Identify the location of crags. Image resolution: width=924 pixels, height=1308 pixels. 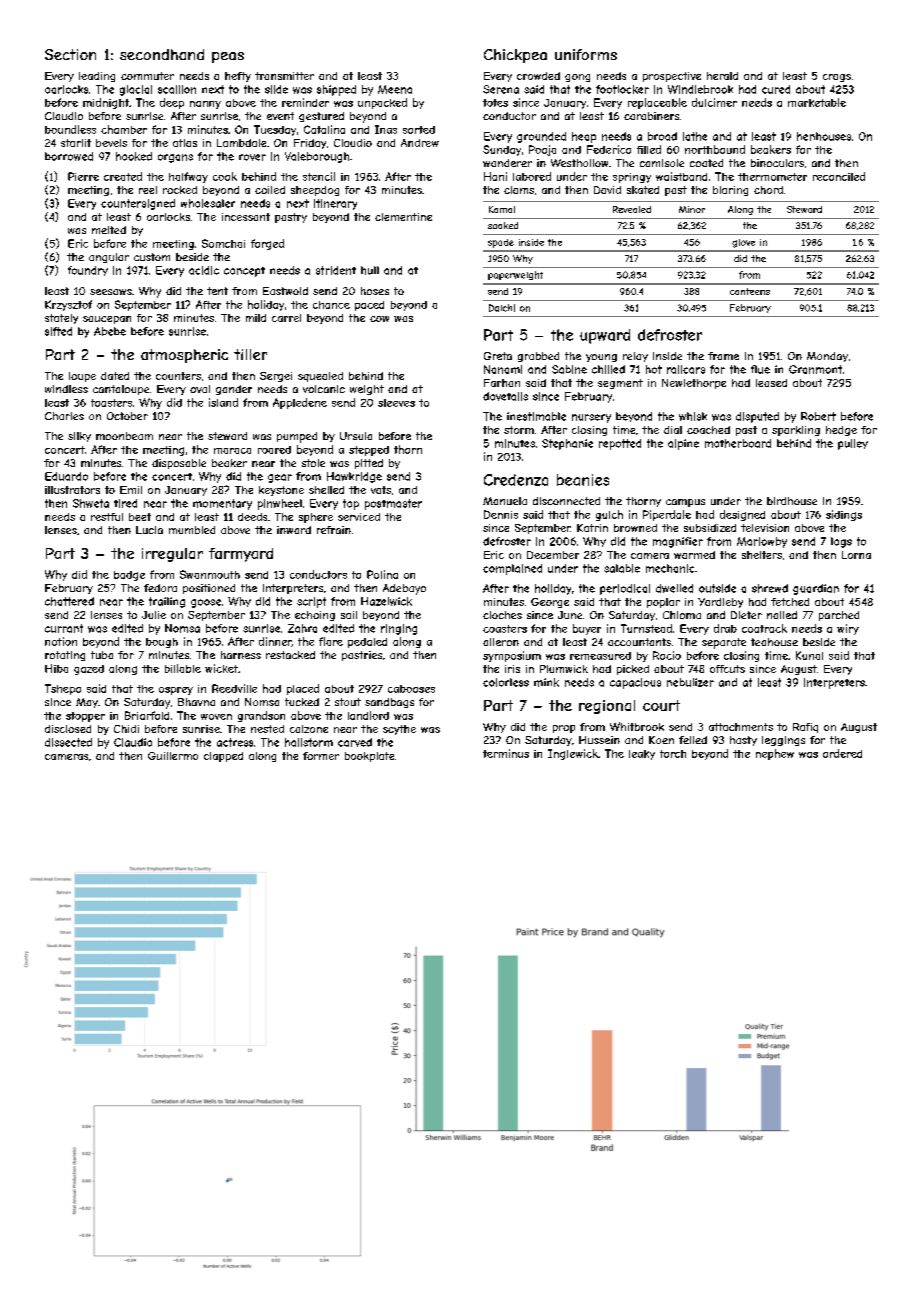
(837, 78).
